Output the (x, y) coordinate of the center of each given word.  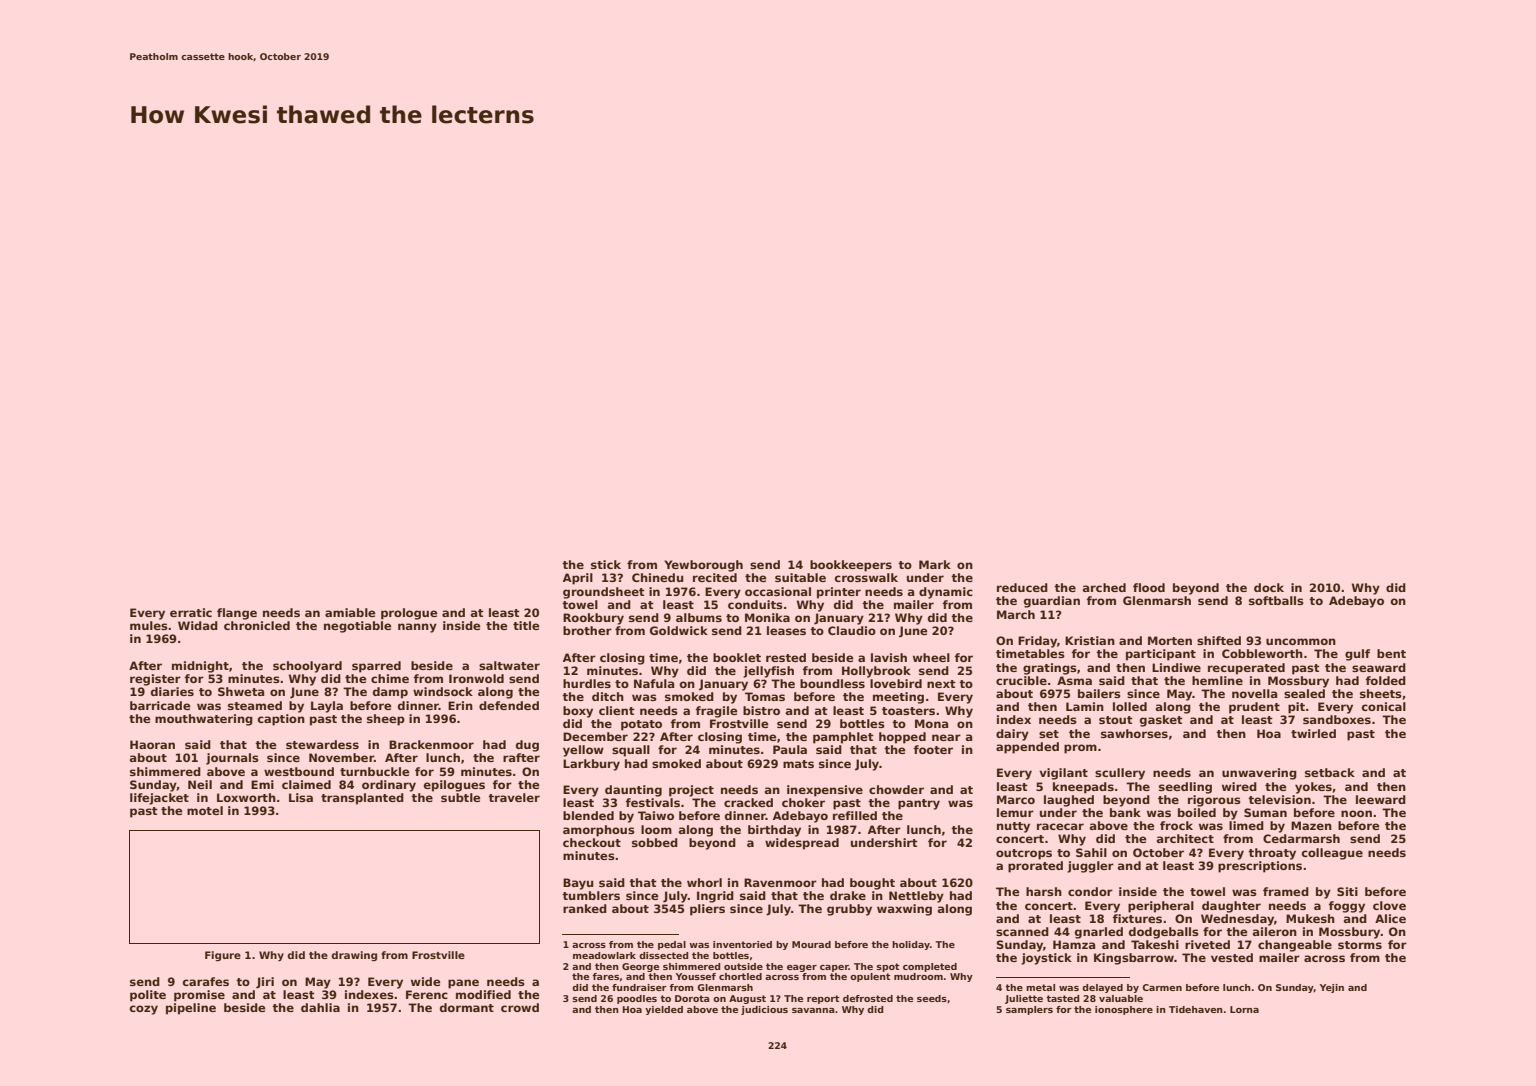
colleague (1332, 854)
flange (237, 614)
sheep (386, 720)
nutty (1013, 827)
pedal (672, 945)
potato (641, 725)
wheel (931, 657)
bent (1391, 653)
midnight (200, 667)
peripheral (1161, 907)
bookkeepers (851, 566)
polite (148, 996)
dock (1269, 587)
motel (205, 810)
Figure (223, 956)
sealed (1304, 693)
